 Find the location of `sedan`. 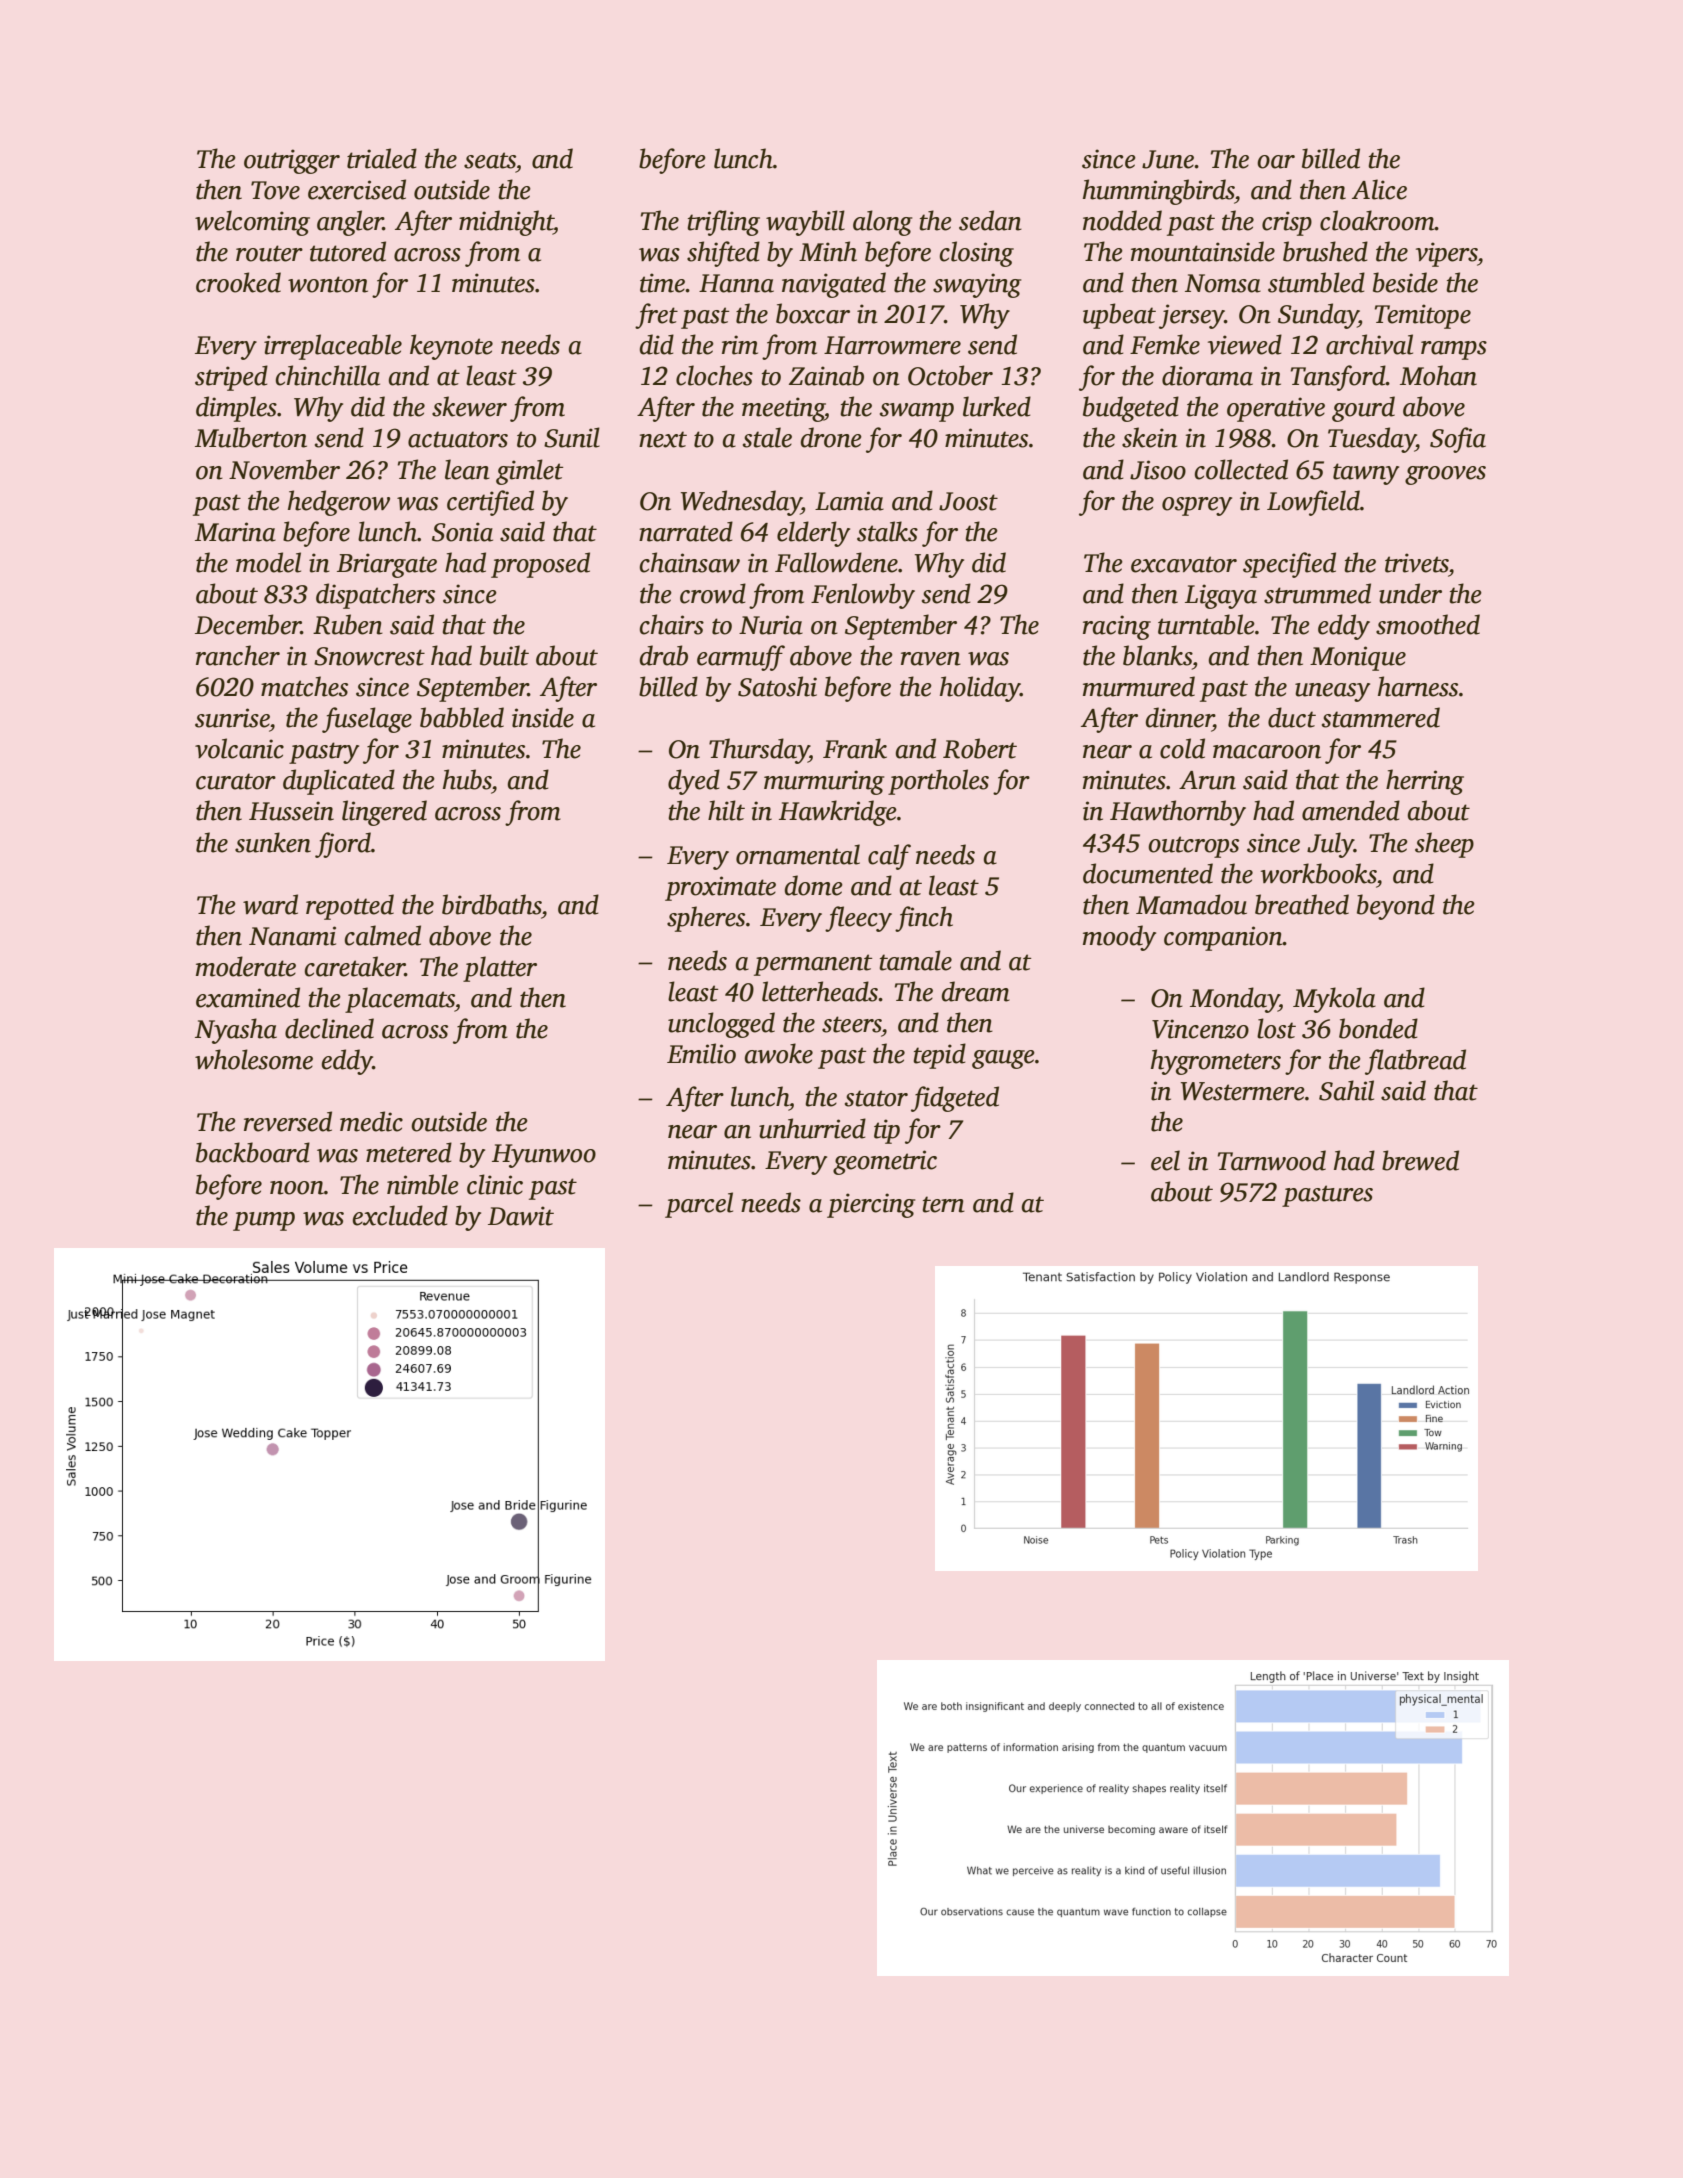

sedan is located at coordinates (990, 220).
